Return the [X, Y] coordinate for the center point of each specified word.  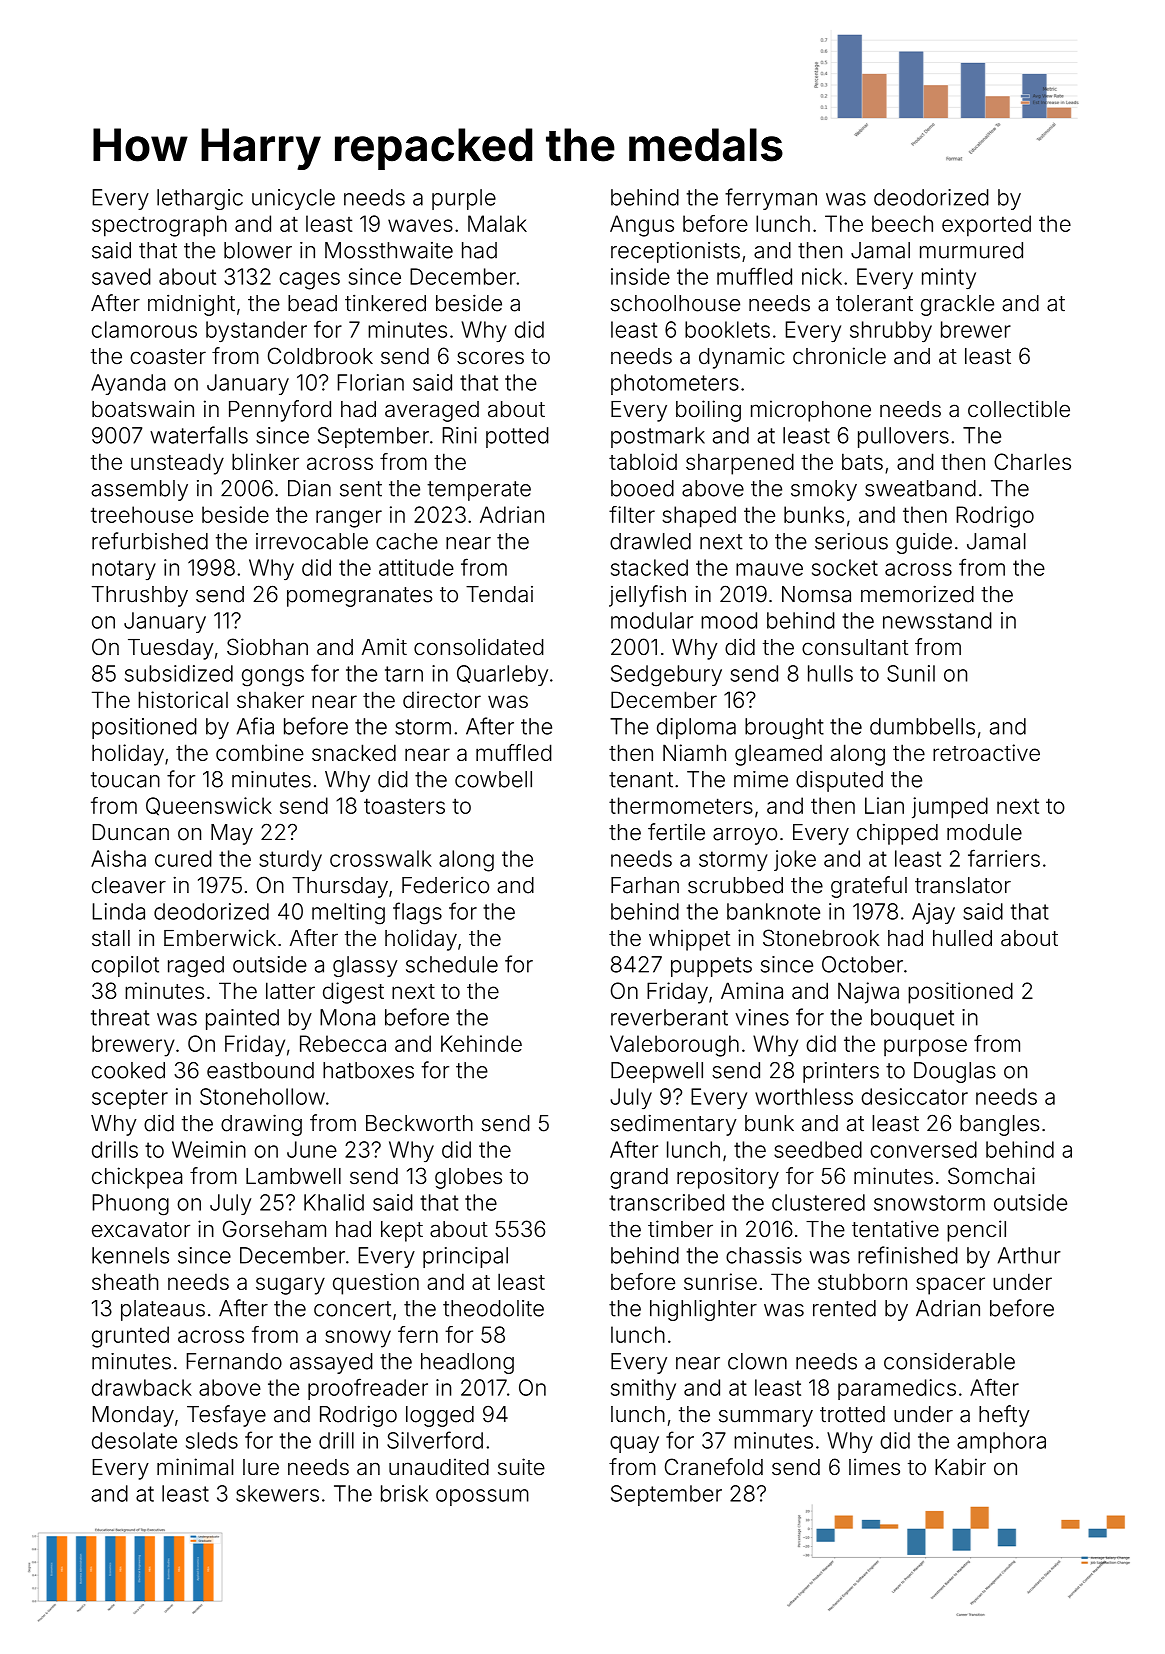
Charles [1032, 461]
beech [902, 223]
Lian [884, 805]
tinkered [385, 303]
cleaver [129, 885]
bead [312, 303]
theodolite [493, 1308]
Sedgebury [666, 676]
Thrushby [140, 596]
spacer [950, 1286]
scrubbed [735, 885]
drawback [142, 1387]
